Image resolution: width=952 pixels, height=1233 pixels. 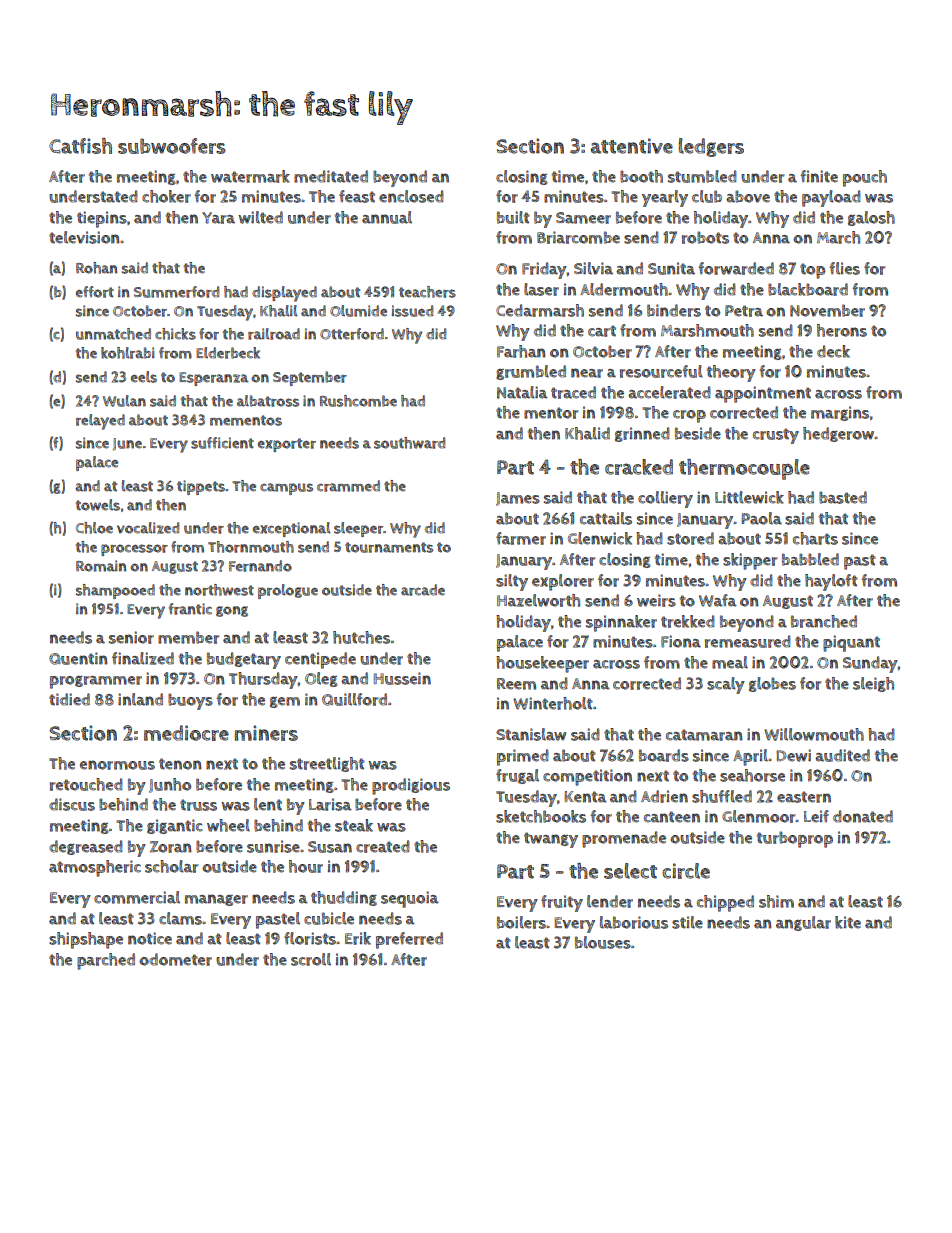 I want to click on Briarcombe, so click(x=578, y=237).
